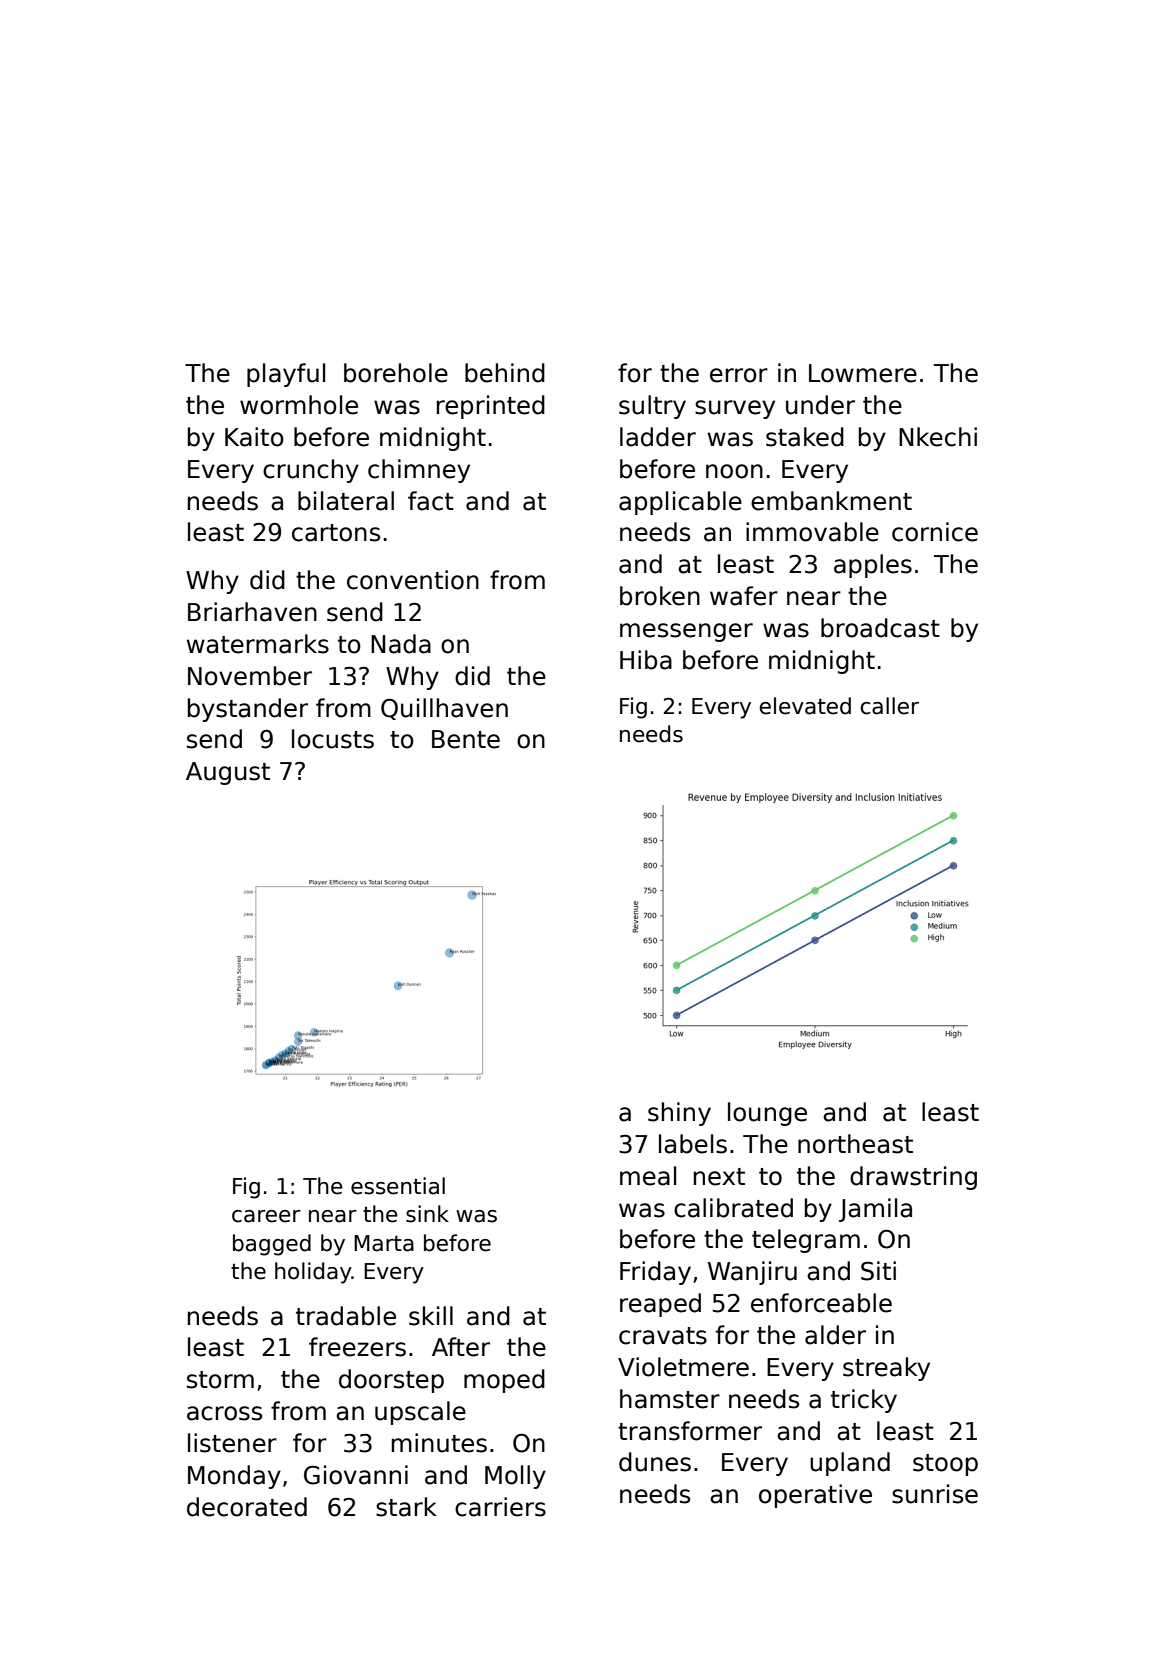 The height and width of the page is (1654, 1165). I want to click on stark, so click(406, 1507).
